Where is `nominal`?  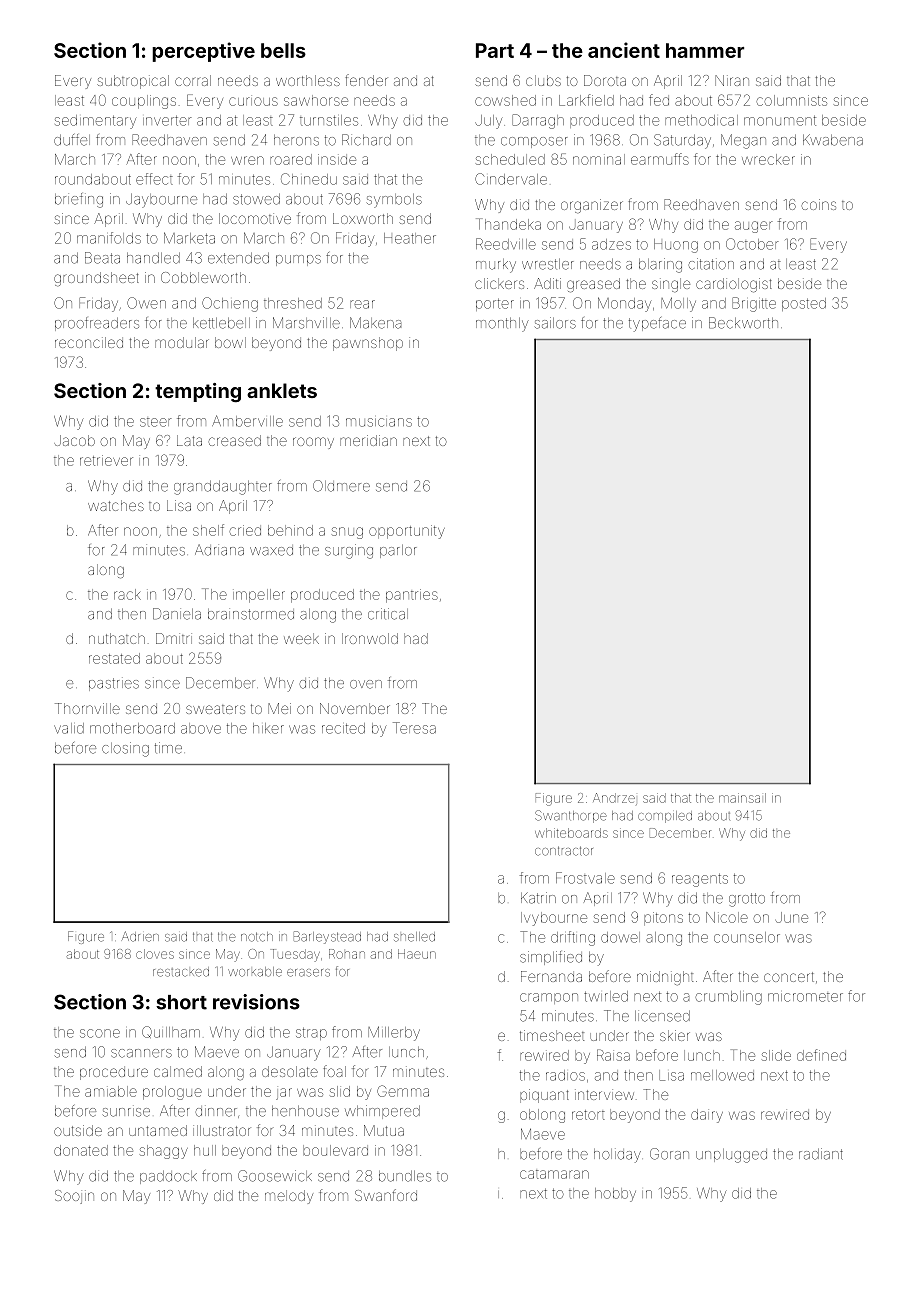
nominal is located at coordinates (599, 159).
